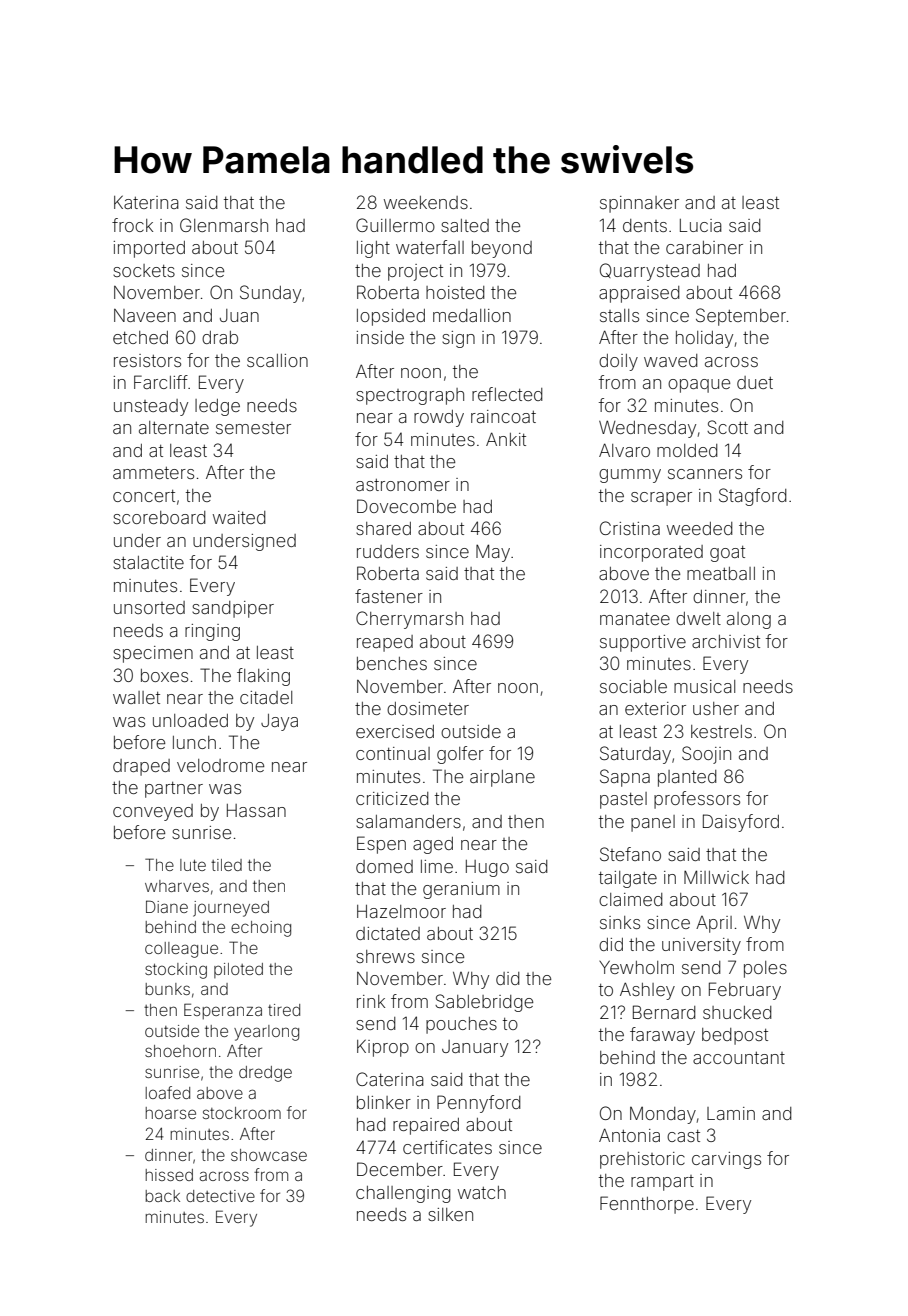 The width and height of the page is (908, 1316). What do you see at coordinates (631, 899) in the page?
I see `claimed` at bounding box center [631, 899].
